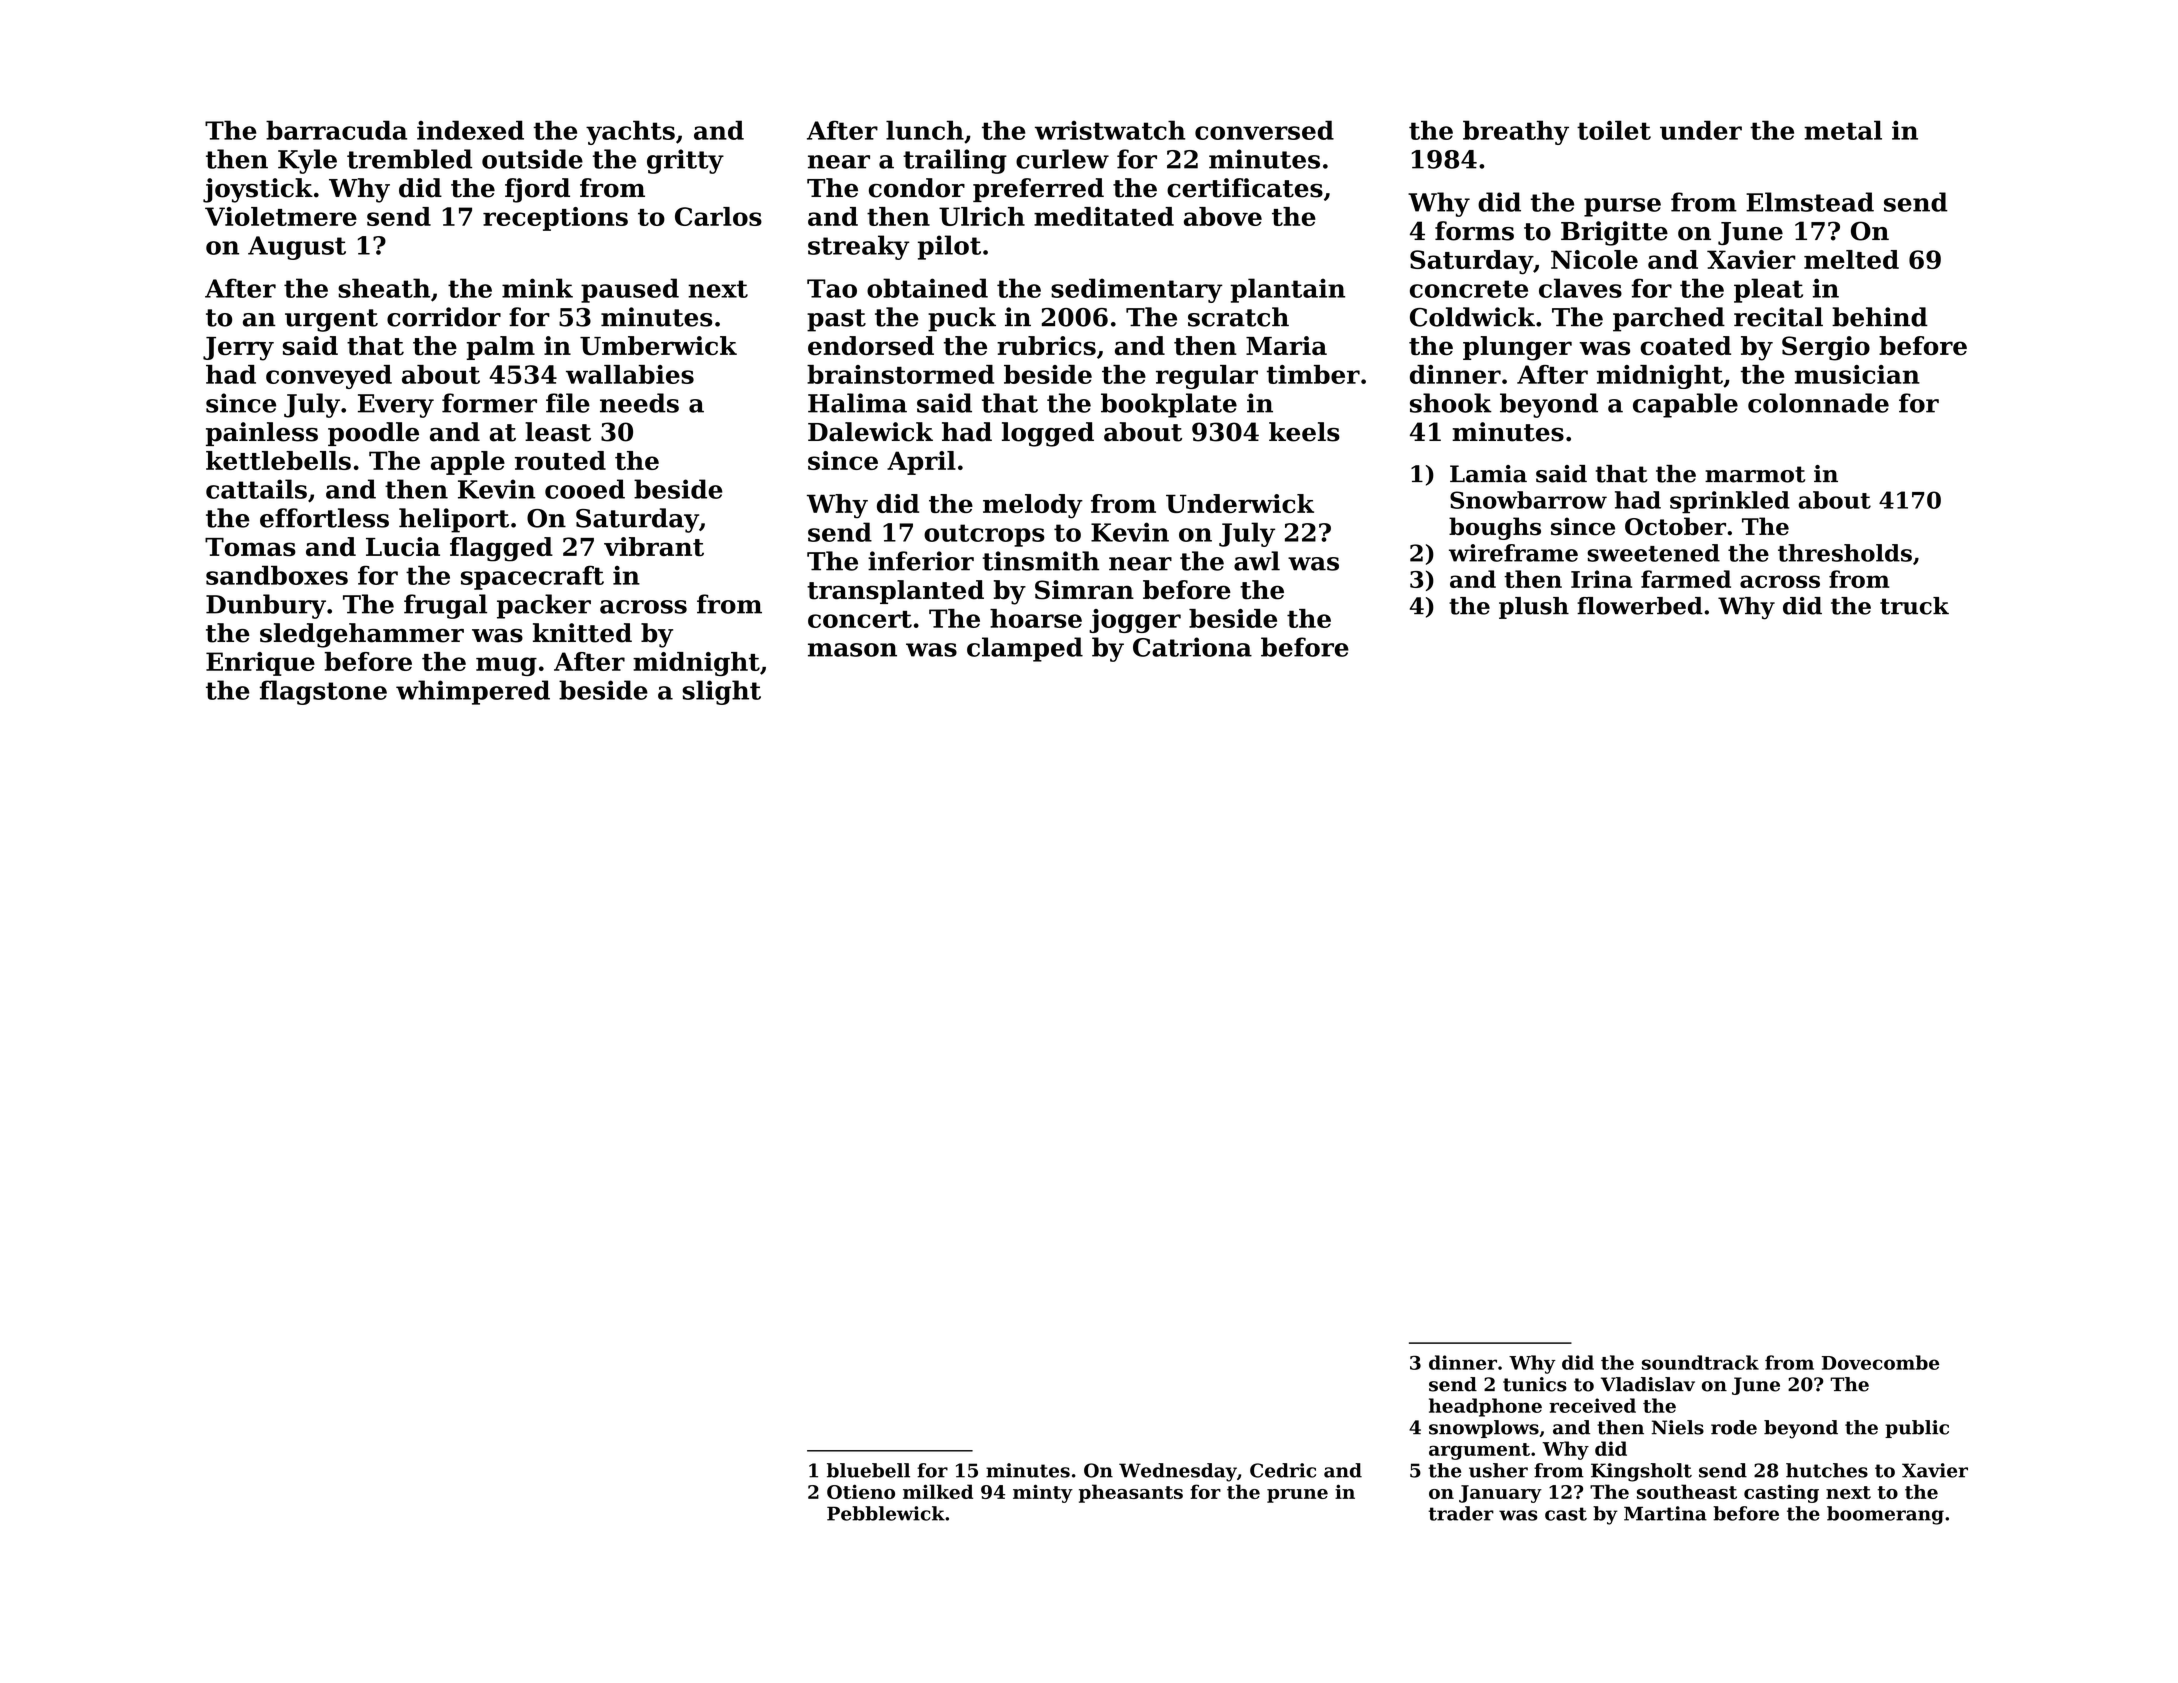  I want to click on Catriona, so click(1192, 647).
